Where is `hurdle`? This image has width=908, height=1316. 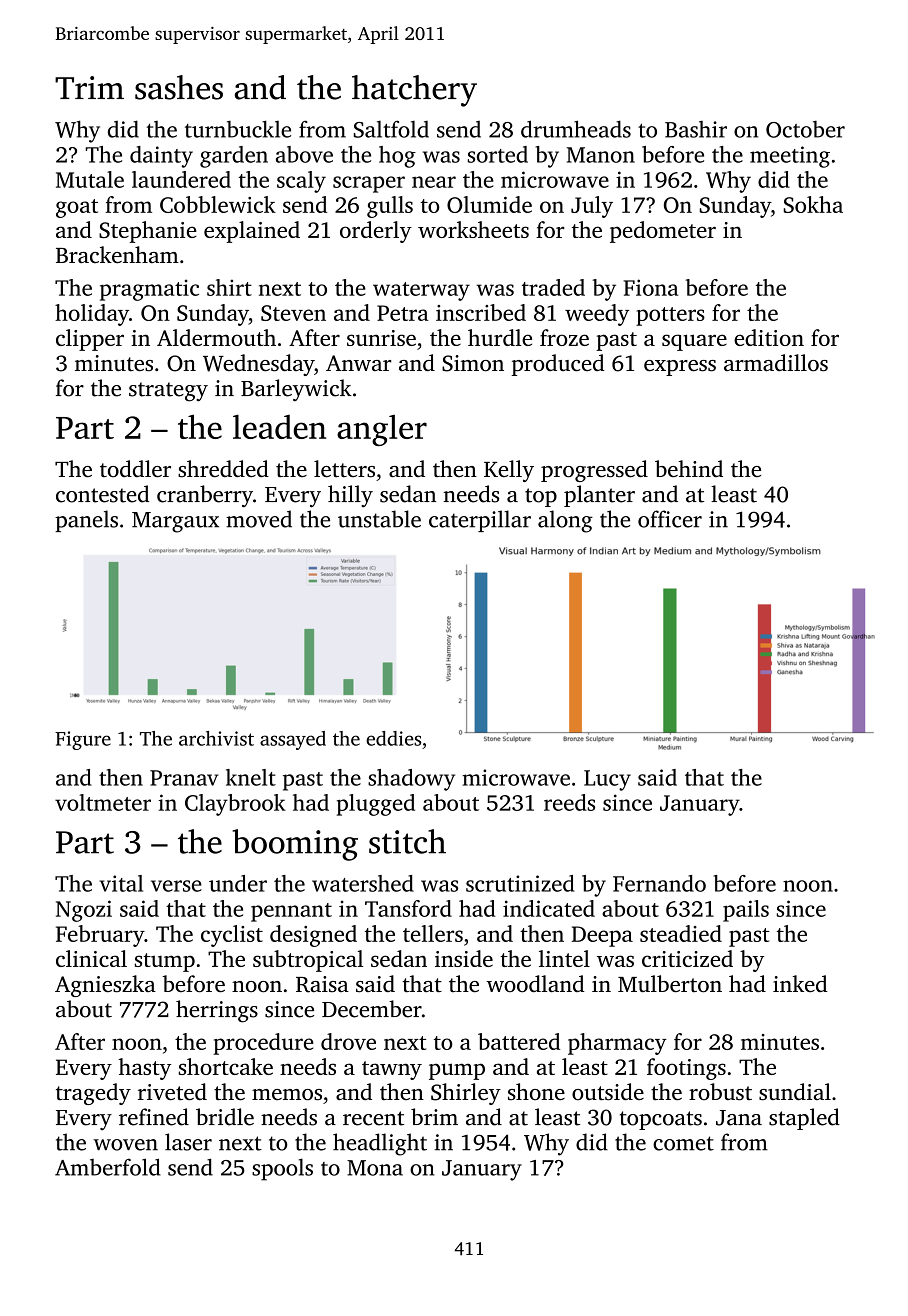
hurdle is located at coordinates (500, 337).
